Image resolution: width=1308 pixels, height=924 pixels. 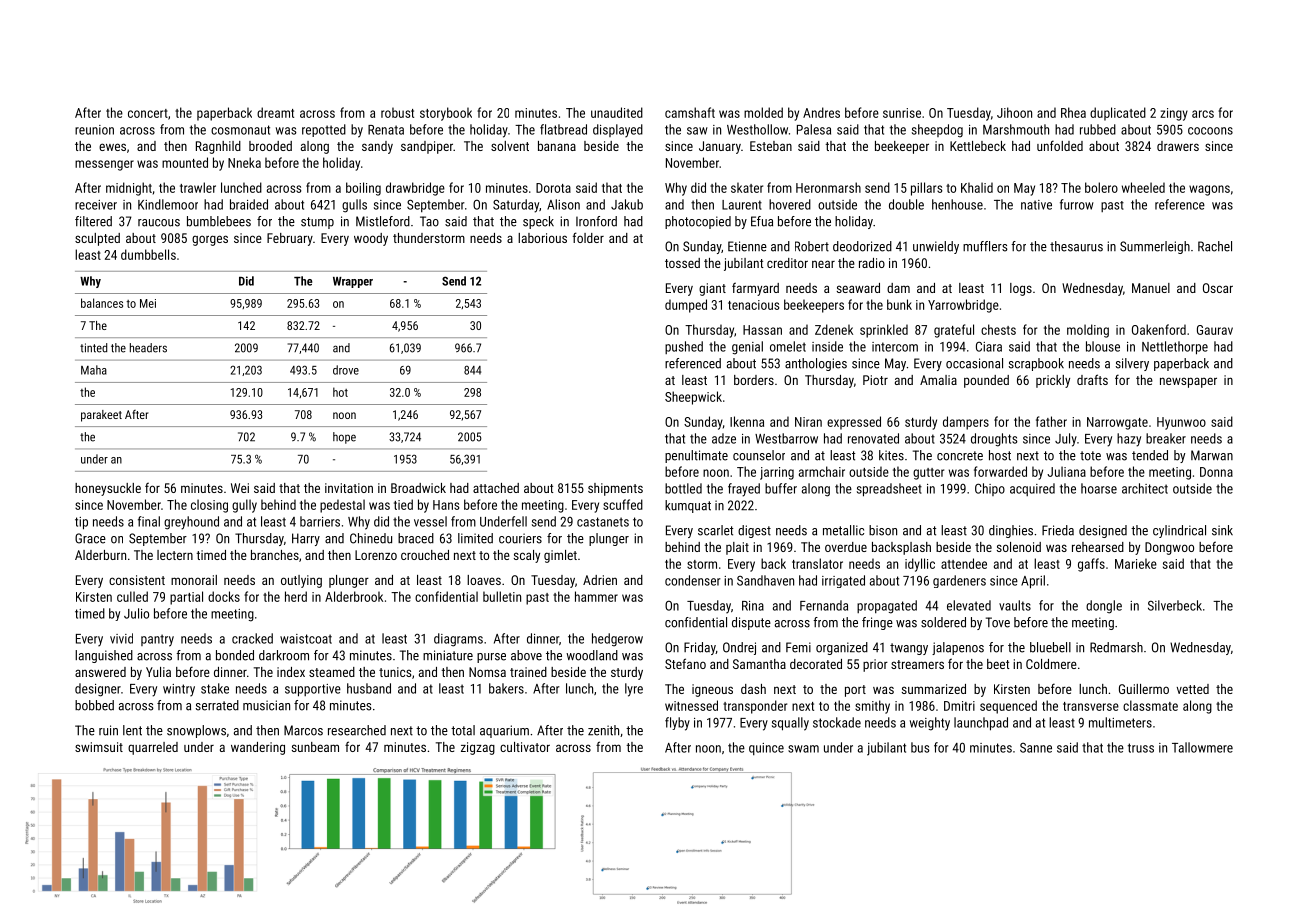 I want to click on designer, so click(x=98, y=690).
